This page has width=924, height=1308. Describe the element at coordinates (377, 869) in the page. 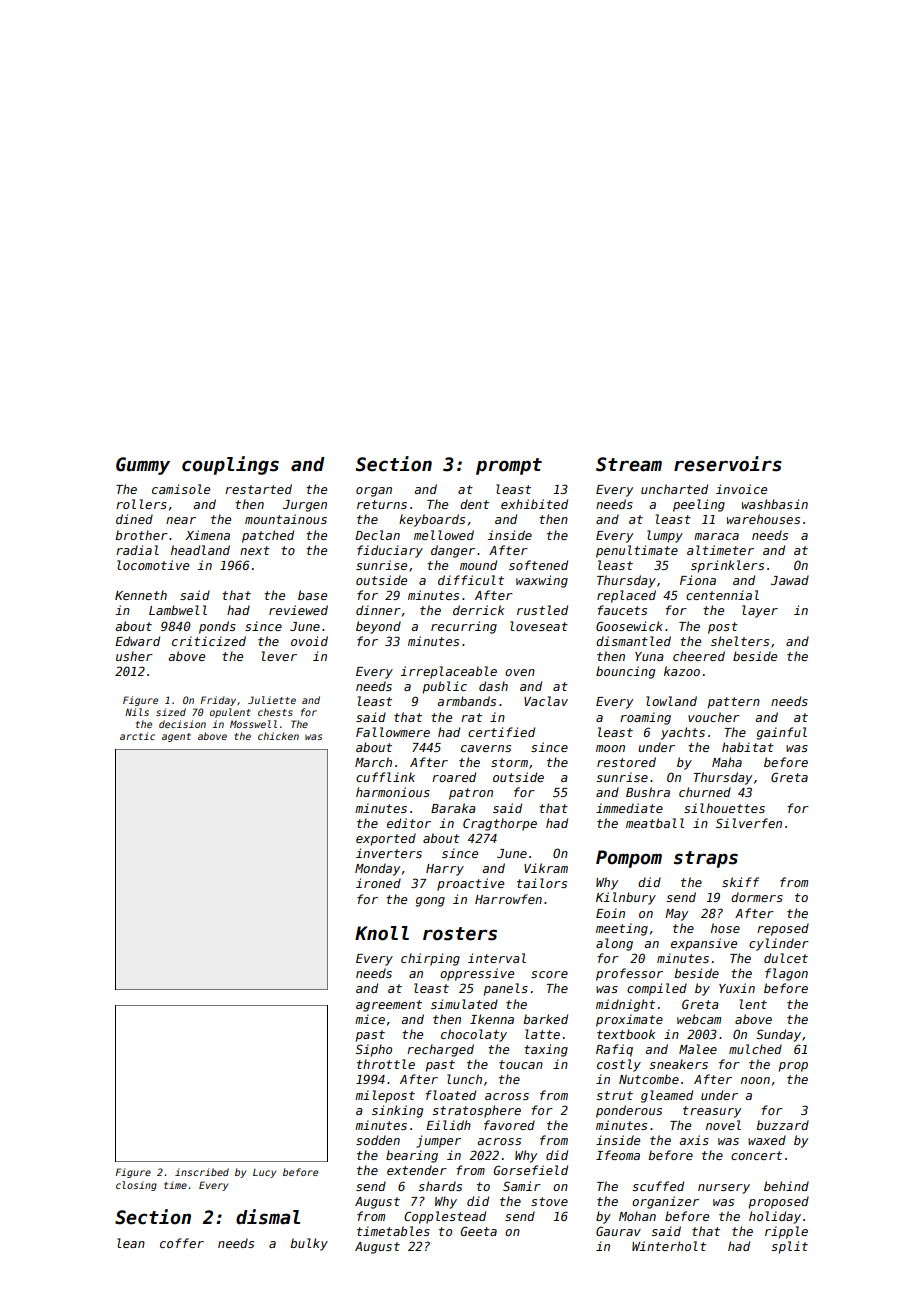

I see `Monday` at that location.
